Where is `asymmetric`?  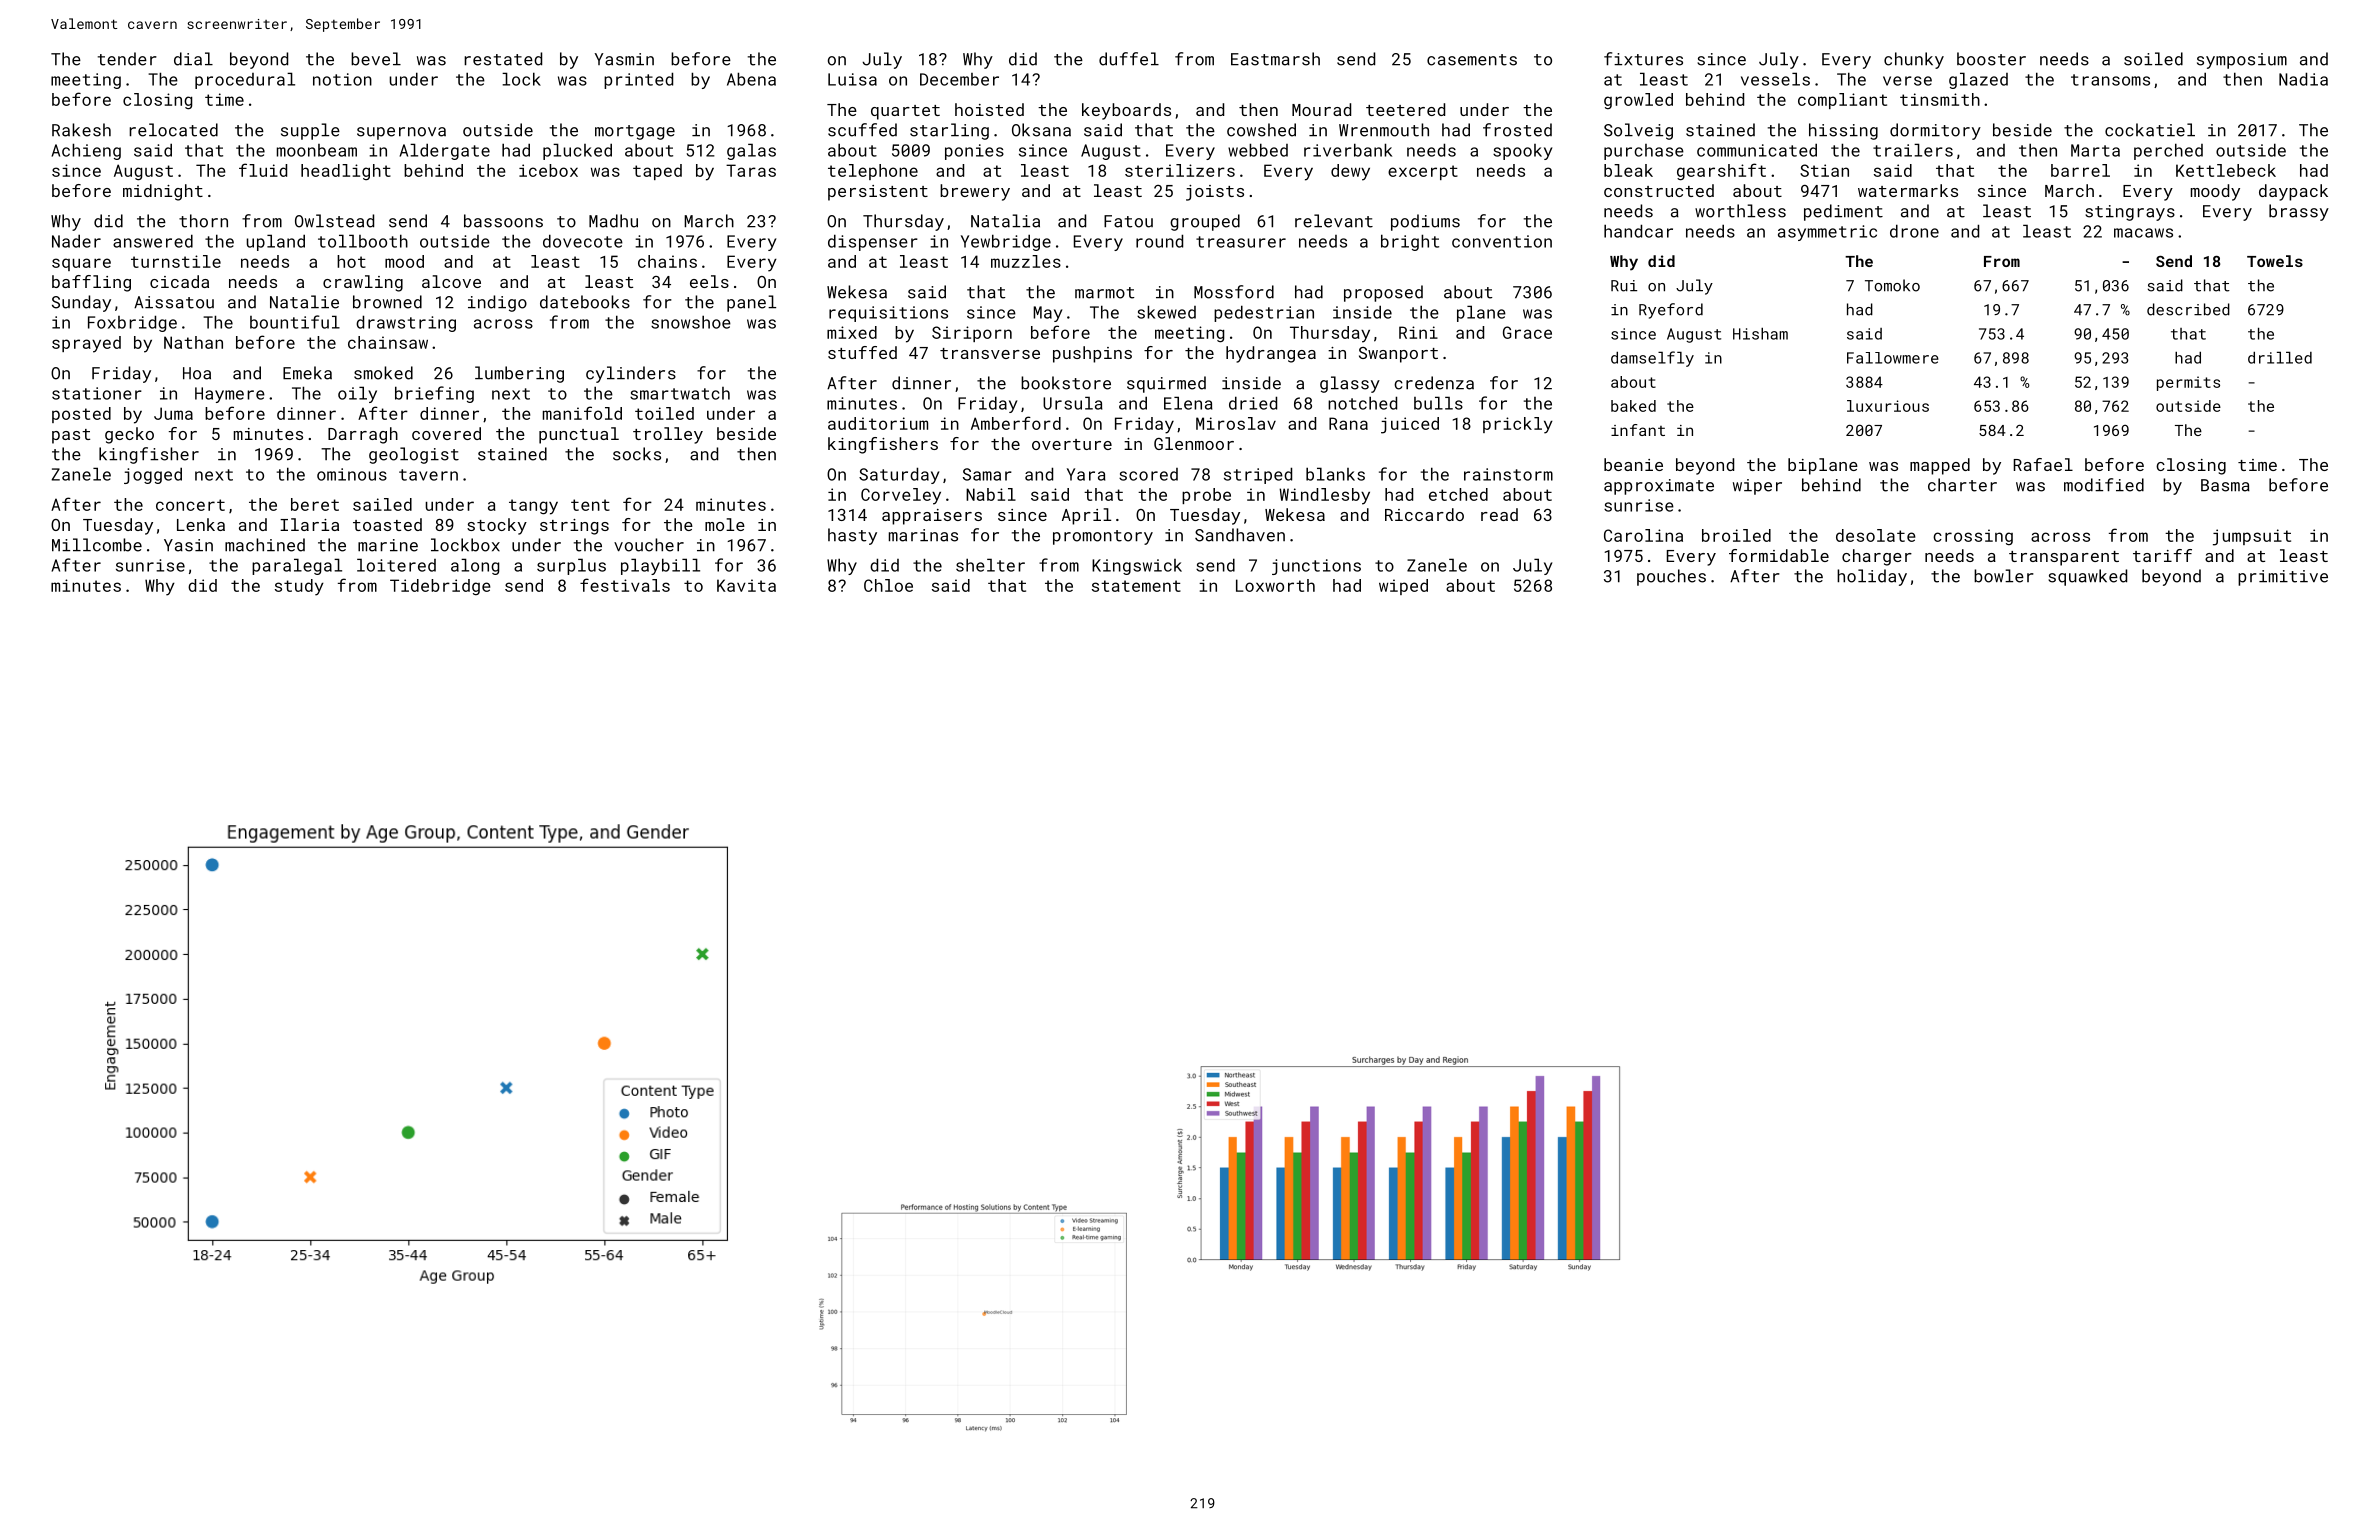 asymmetric is located at coordinates (1827, 233).
